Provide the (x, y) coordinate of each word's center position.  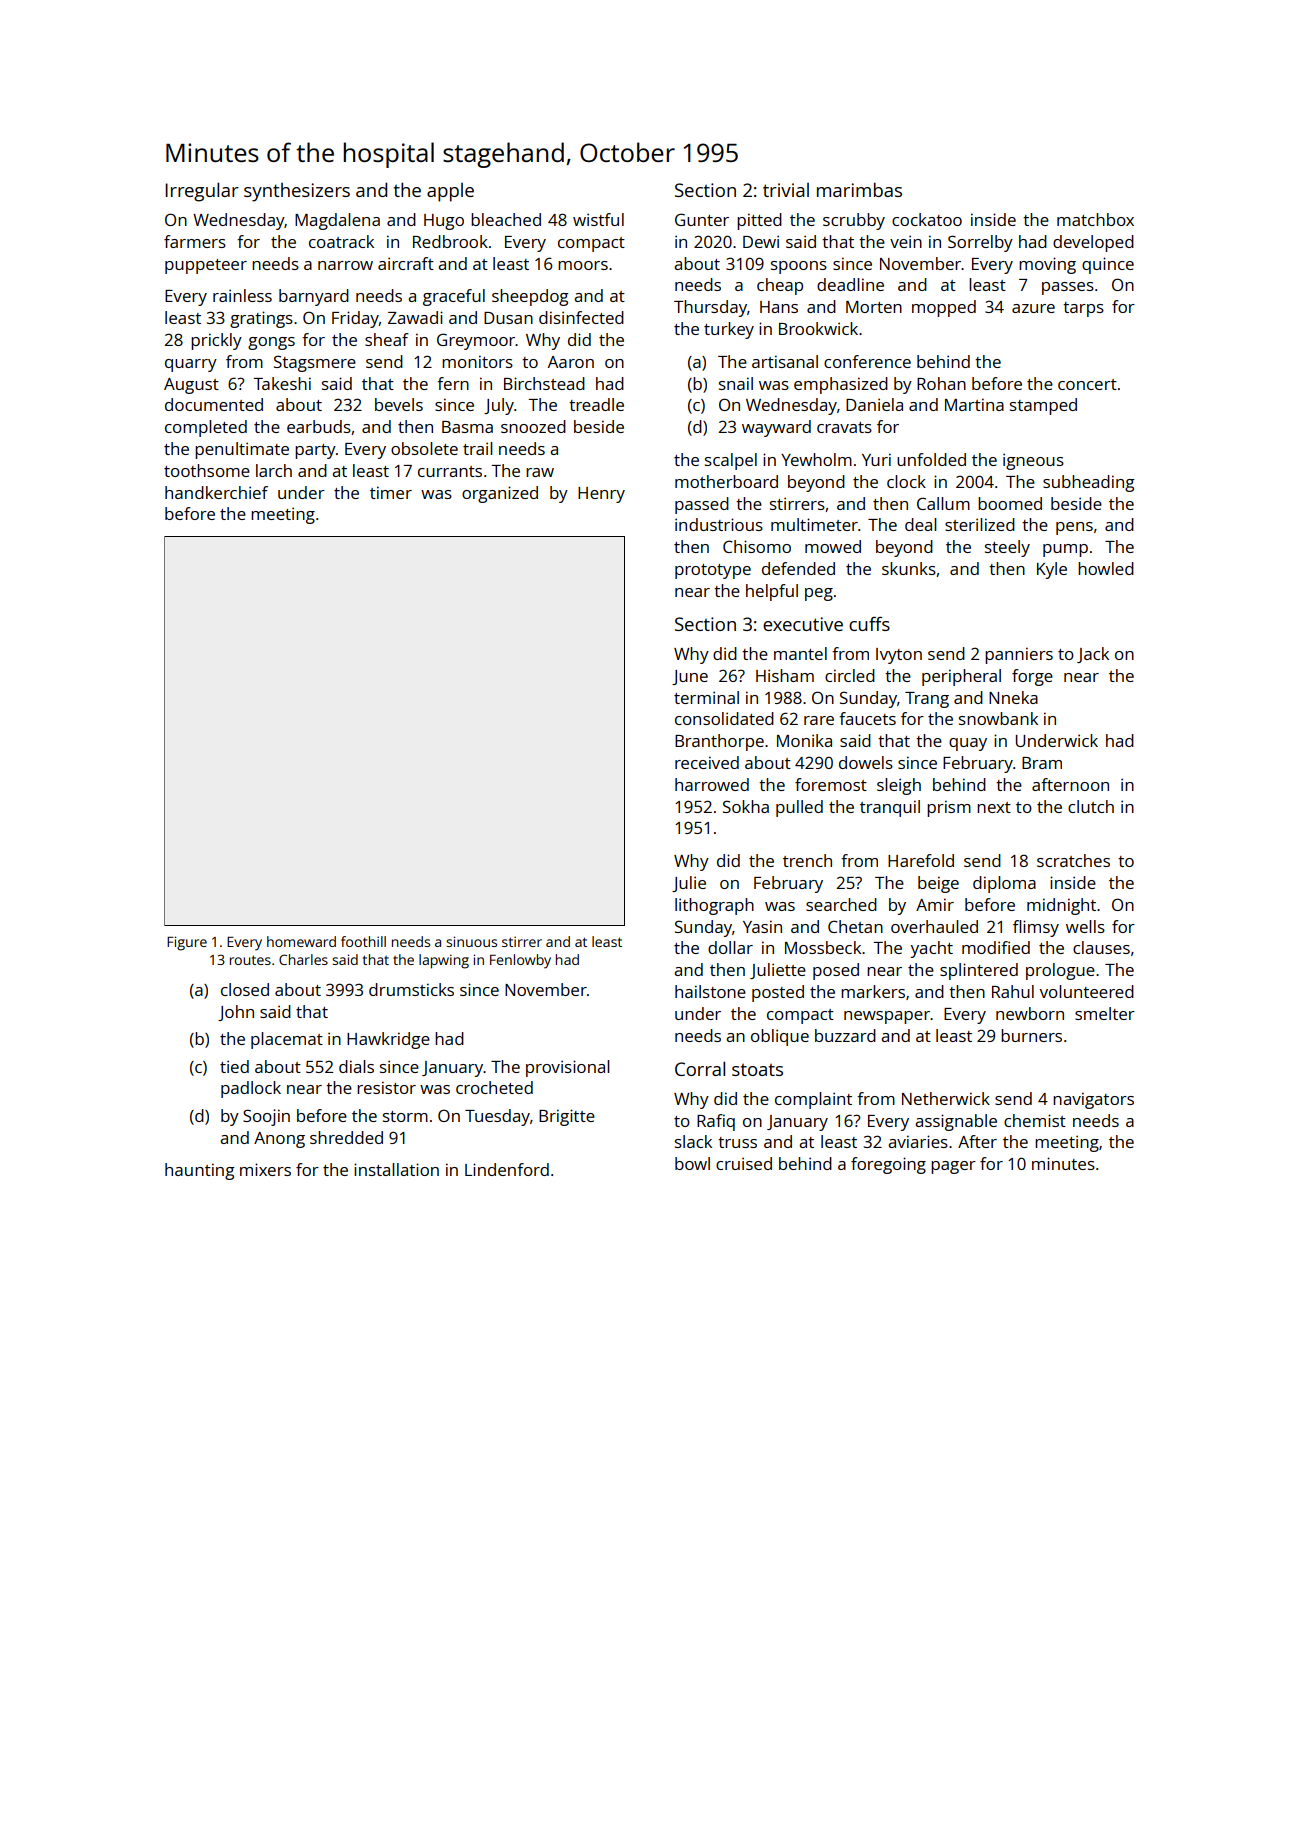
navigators (1093, 1100)
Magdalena (337, 221)
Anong (279, 1140)
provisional (568, 1068)
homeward (301, 941)
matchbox (1095, 219)
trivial (786, 190)
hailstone (710, 991)
